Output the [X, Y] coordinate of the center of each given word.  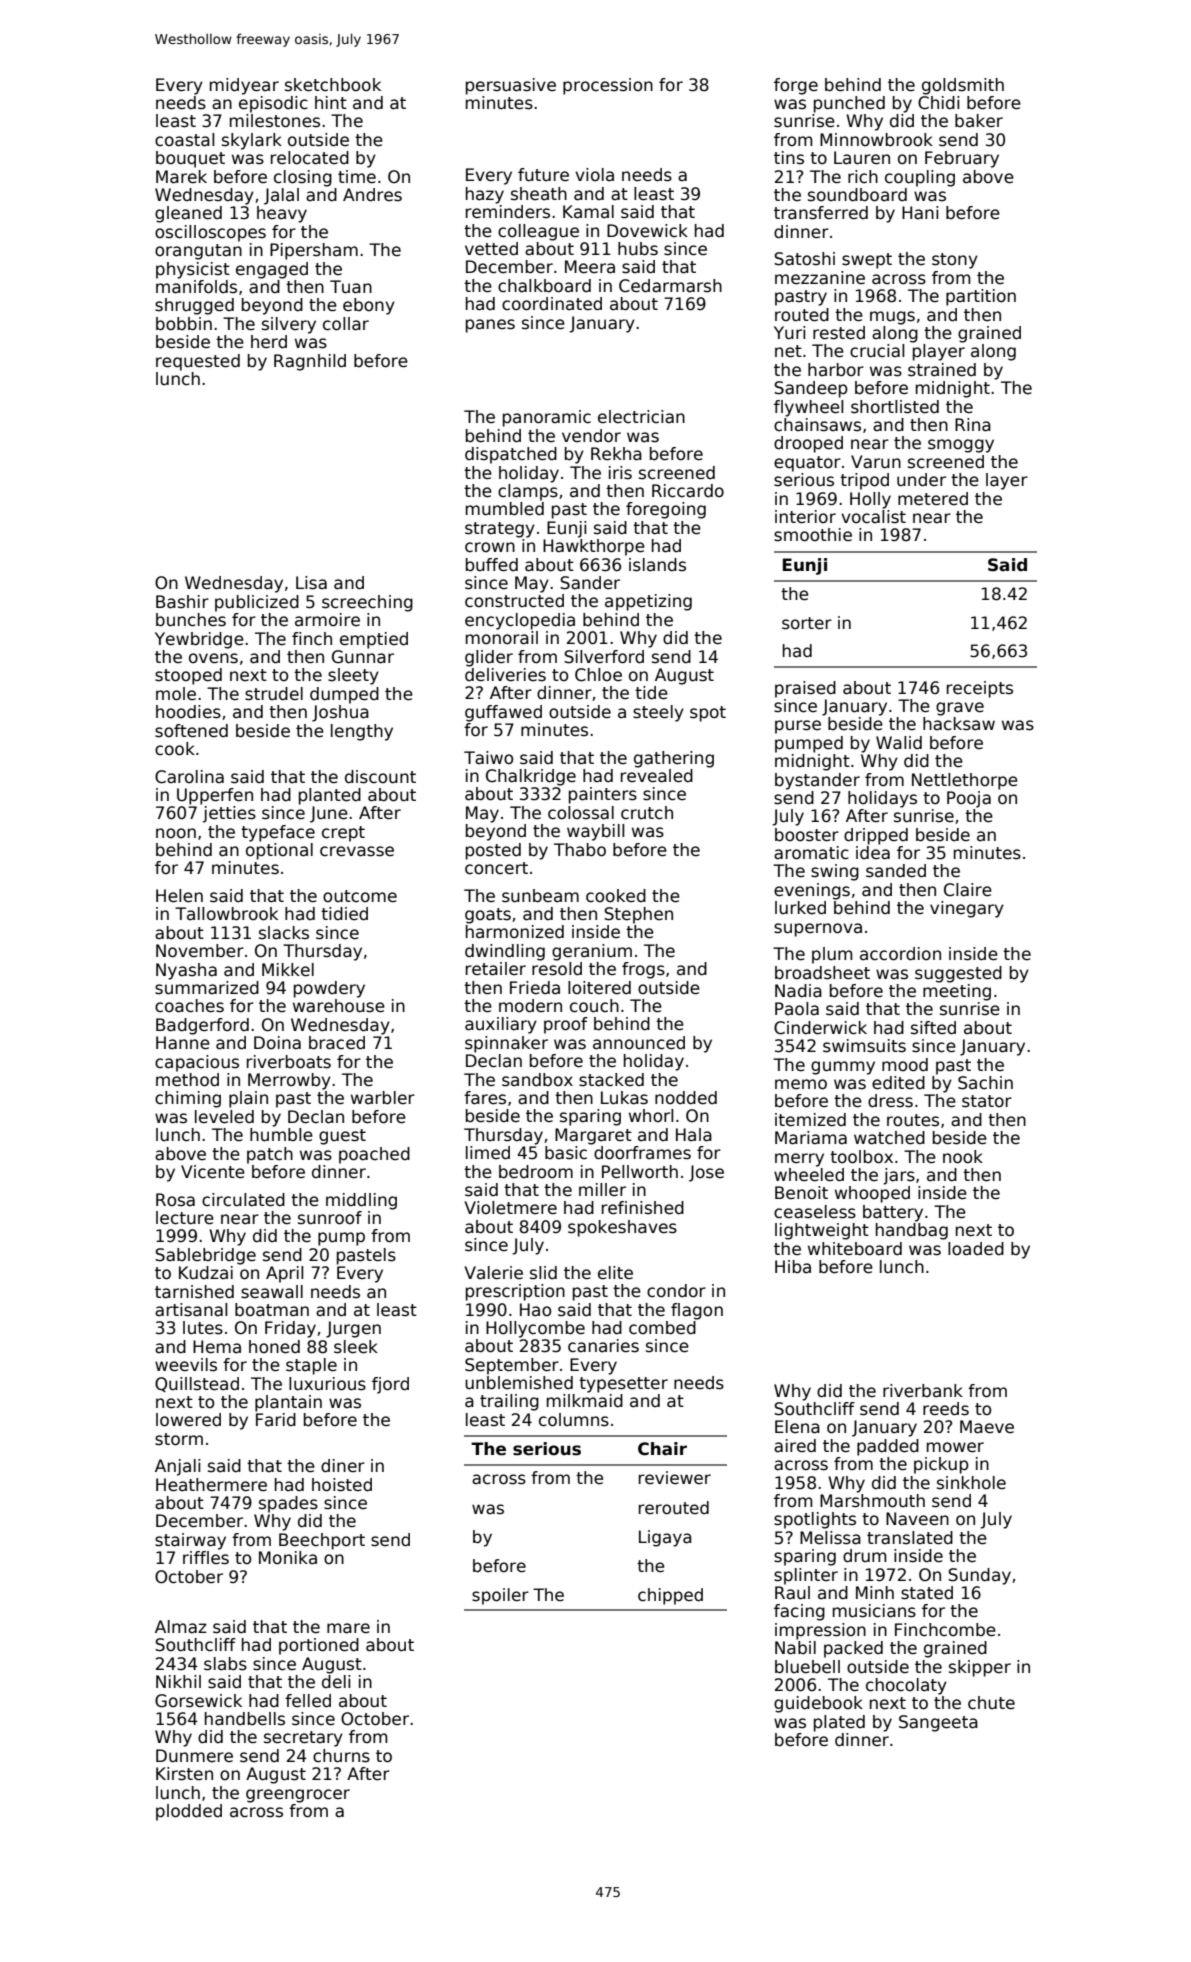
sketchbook [333, 85]
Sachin [985, 1083]
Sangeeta [938, 1723]
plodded [189, 1812]
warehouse [339, 1006]
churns [341, 1756]
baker [979, 121]
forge [796, 86]
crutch [647, 813]
